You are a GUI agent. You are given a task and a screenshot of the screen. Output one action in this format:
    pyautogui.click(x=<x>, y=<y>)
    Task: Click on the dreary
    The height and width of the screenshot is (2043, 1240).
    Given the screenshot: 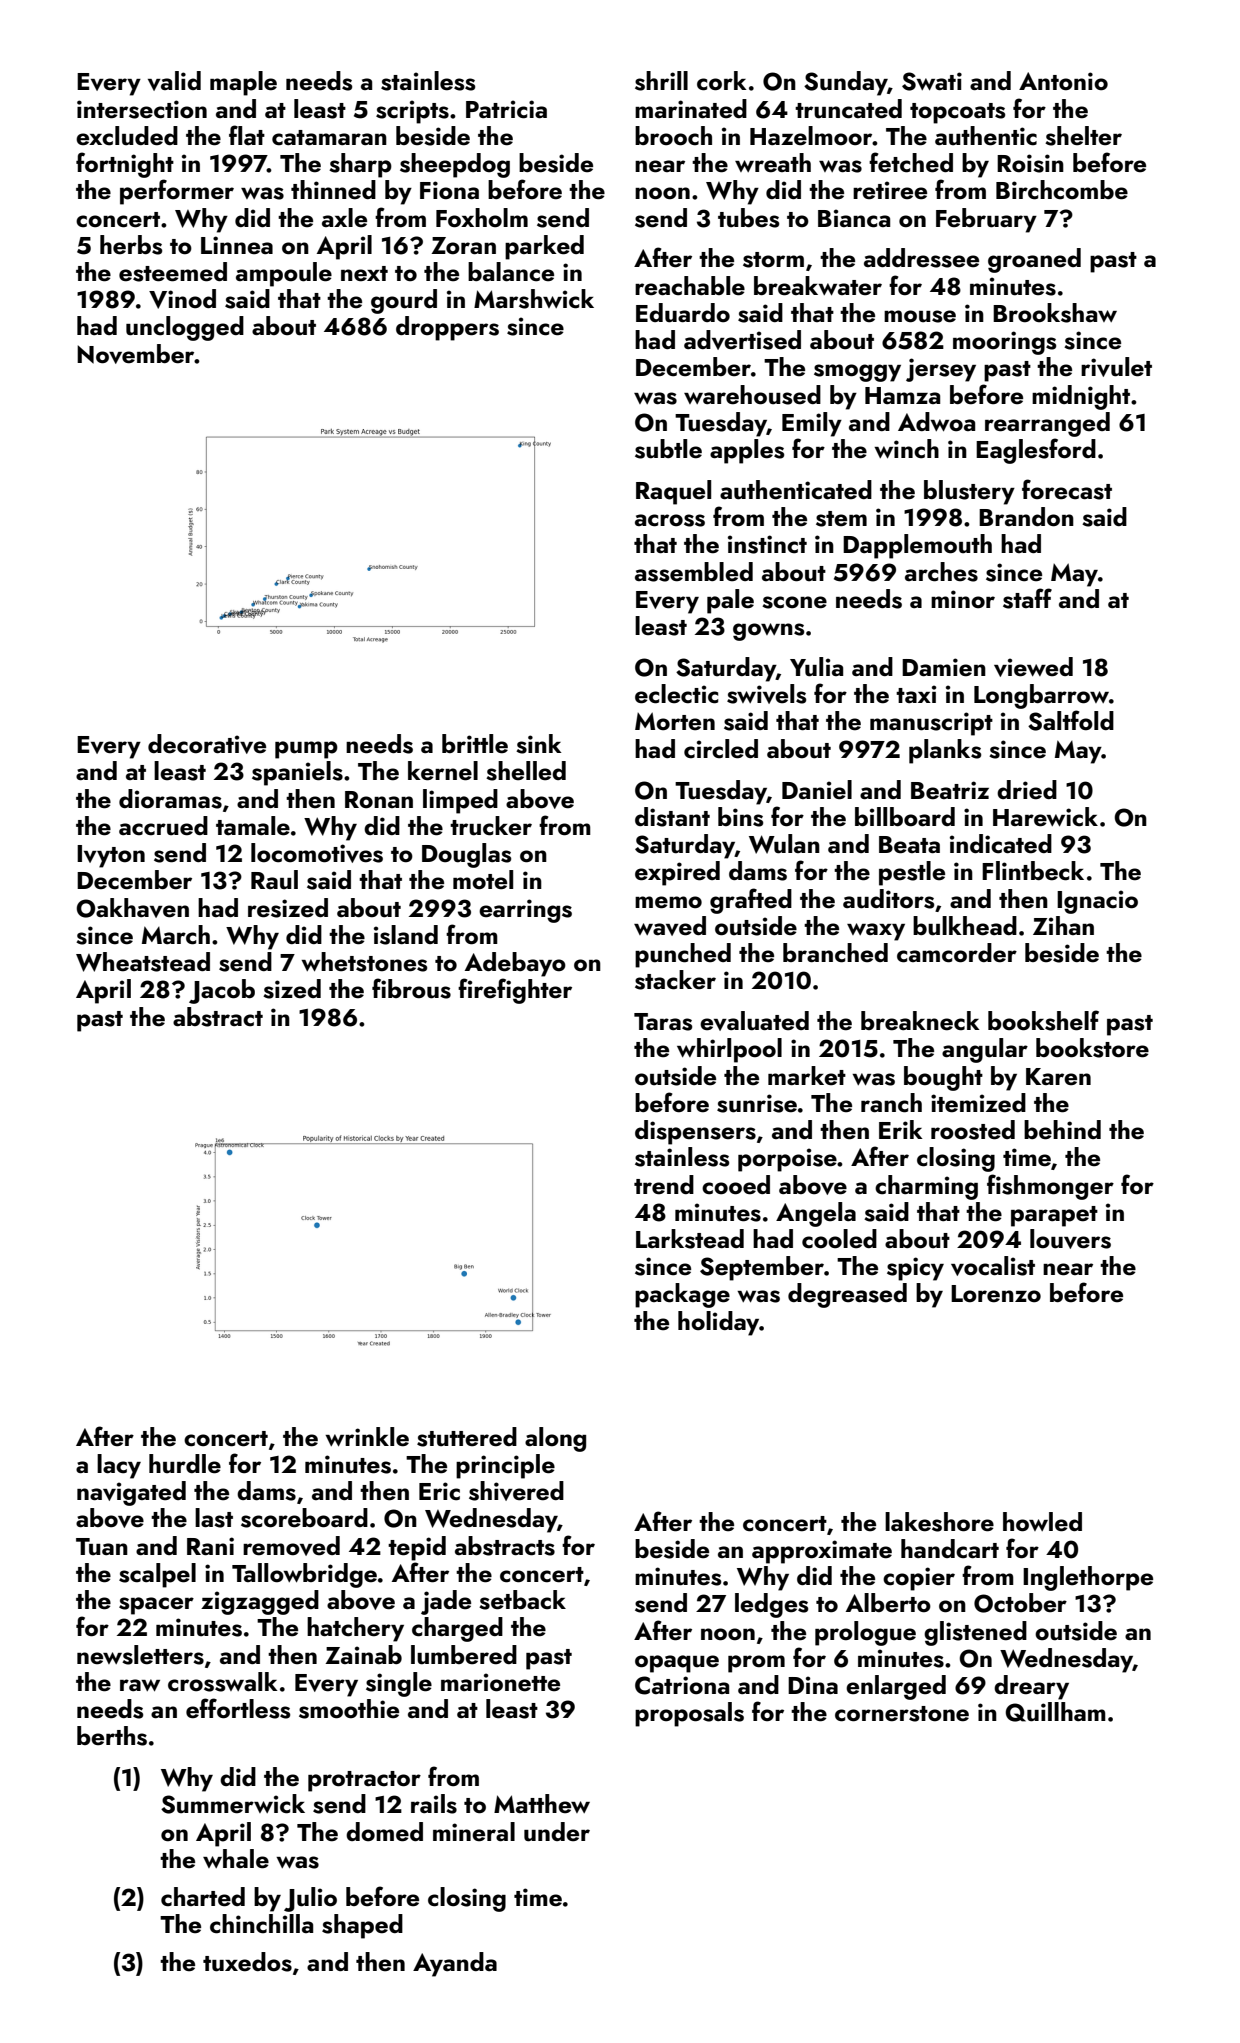 What is the action you would take?
    pyautogui.click(x=1031, y=1687)
